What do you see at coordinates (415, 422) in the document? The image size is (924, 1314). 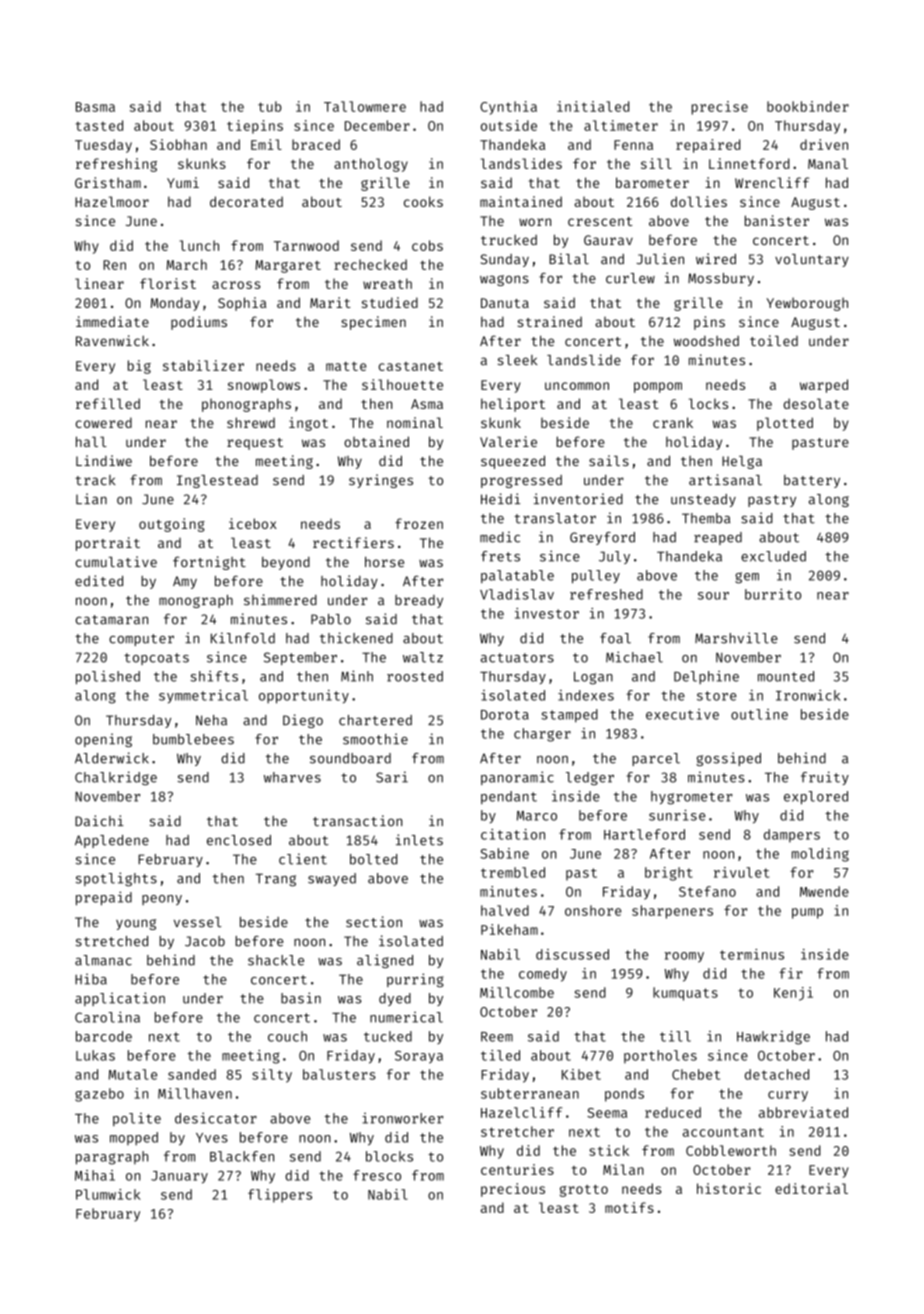 I see `nominal` at bounding box center [415, 422].
